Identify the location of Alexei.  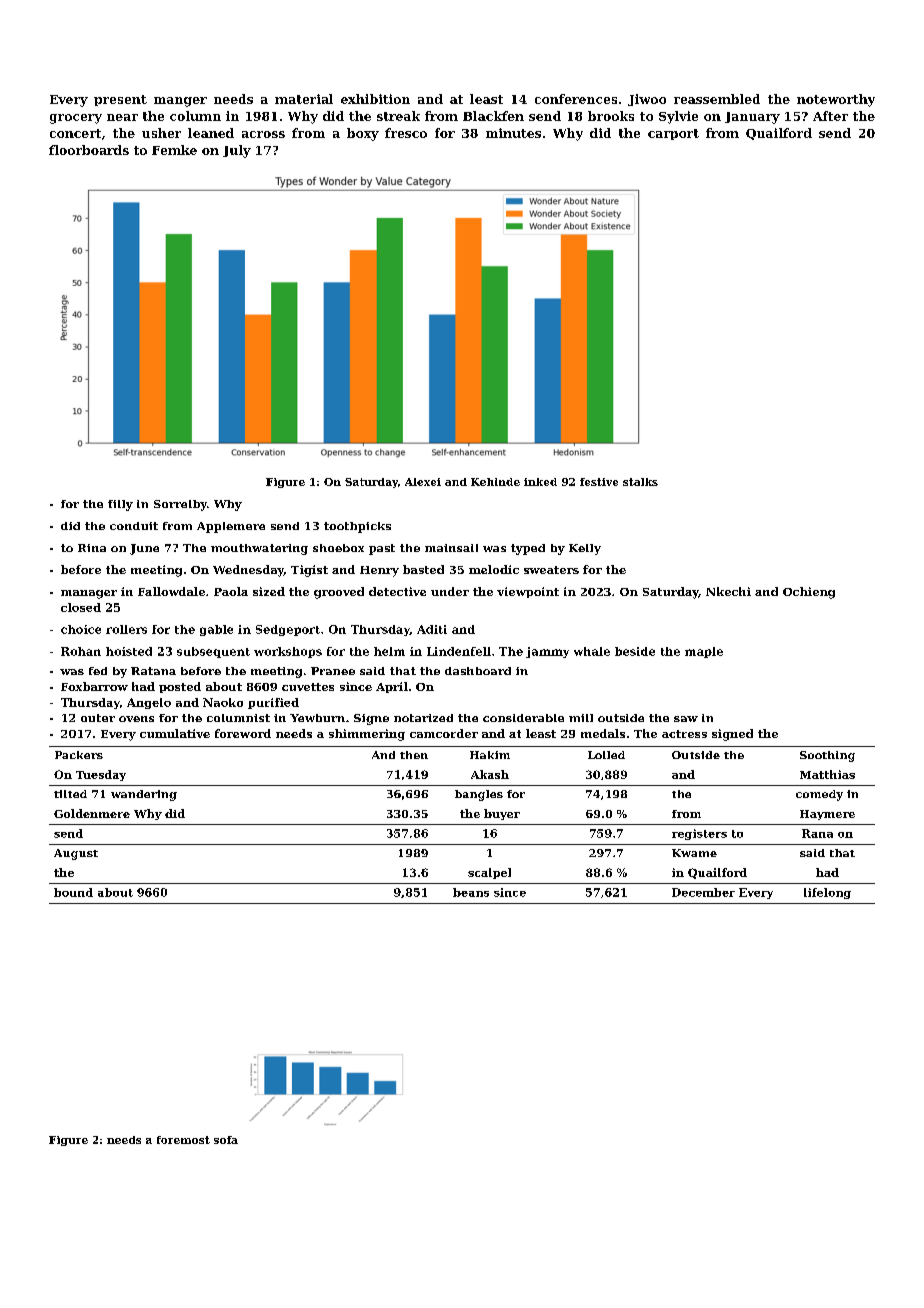
(423, 482).
